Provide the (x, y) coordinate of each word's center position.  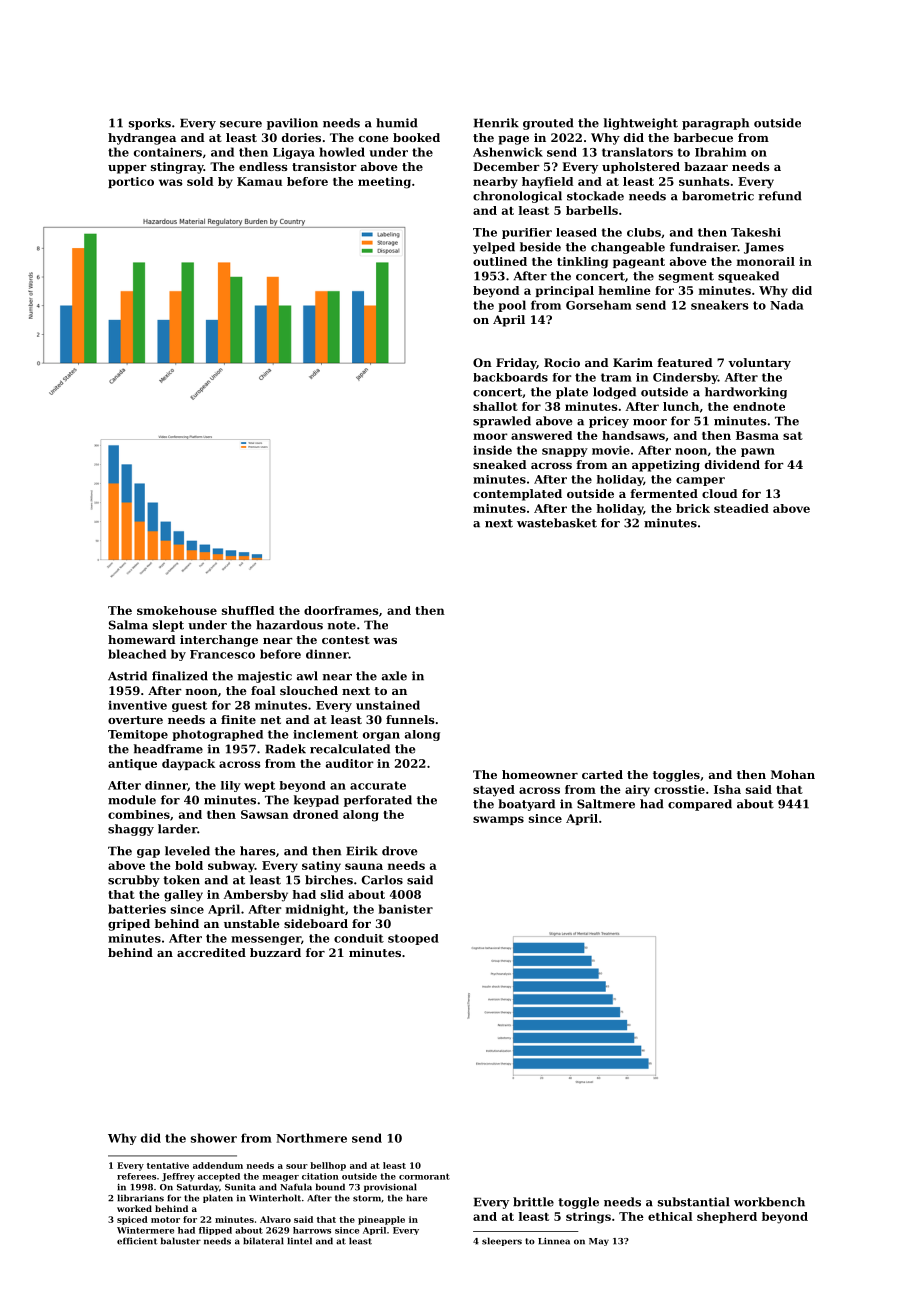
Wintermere (145, 1230)
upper (127, 169)
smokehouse (177, 610)
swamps (498, 820)
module (132, 800)
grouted (548, 124)
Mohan (793, 774)
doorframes (341, 610)
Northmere (311, 1138)
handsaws (633, 435)
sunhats (704, 181)
